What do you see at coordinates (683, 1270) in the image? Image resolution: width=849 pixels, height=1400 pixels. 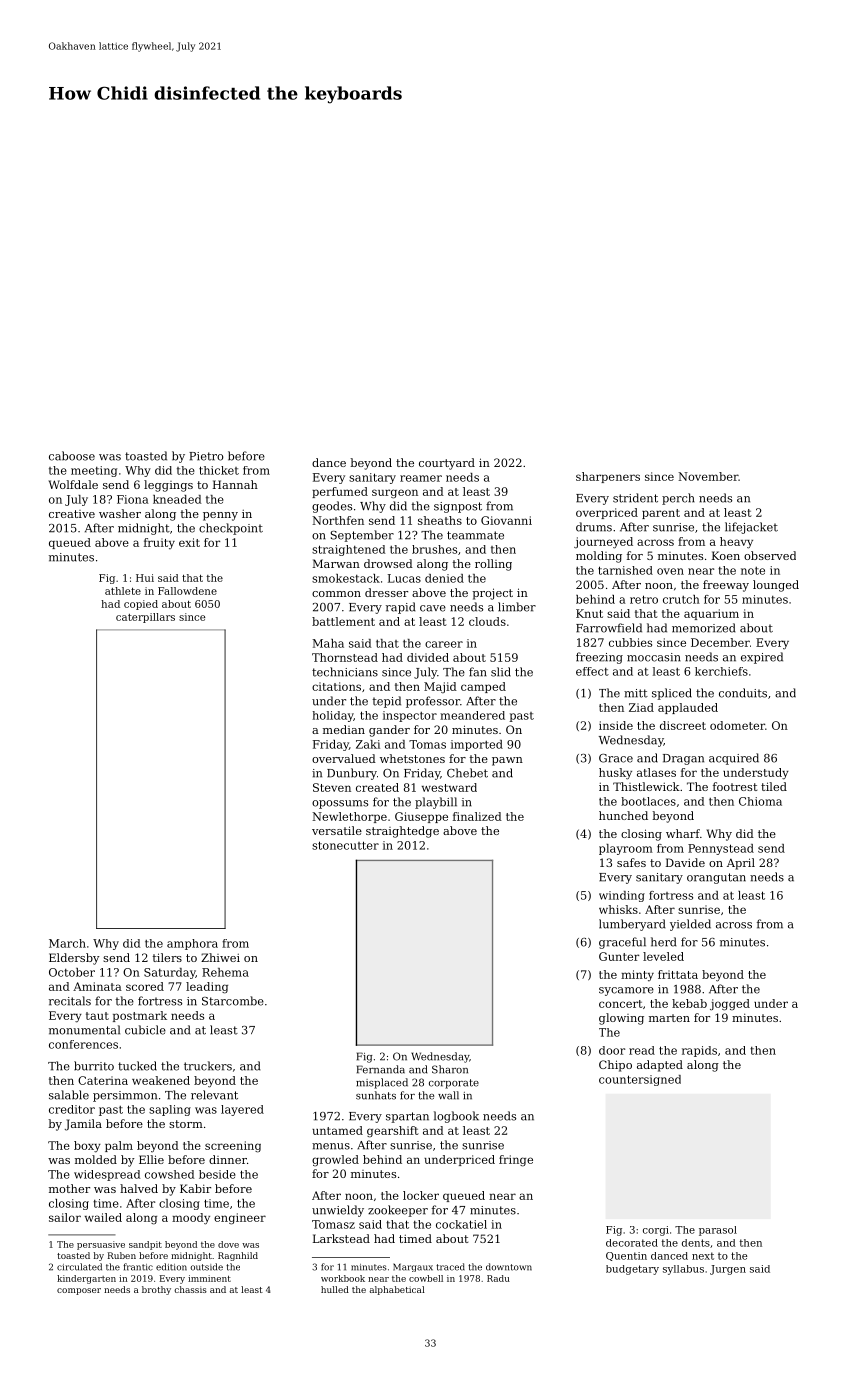 I see `syllabus` at bounding box center [683, 1270].
